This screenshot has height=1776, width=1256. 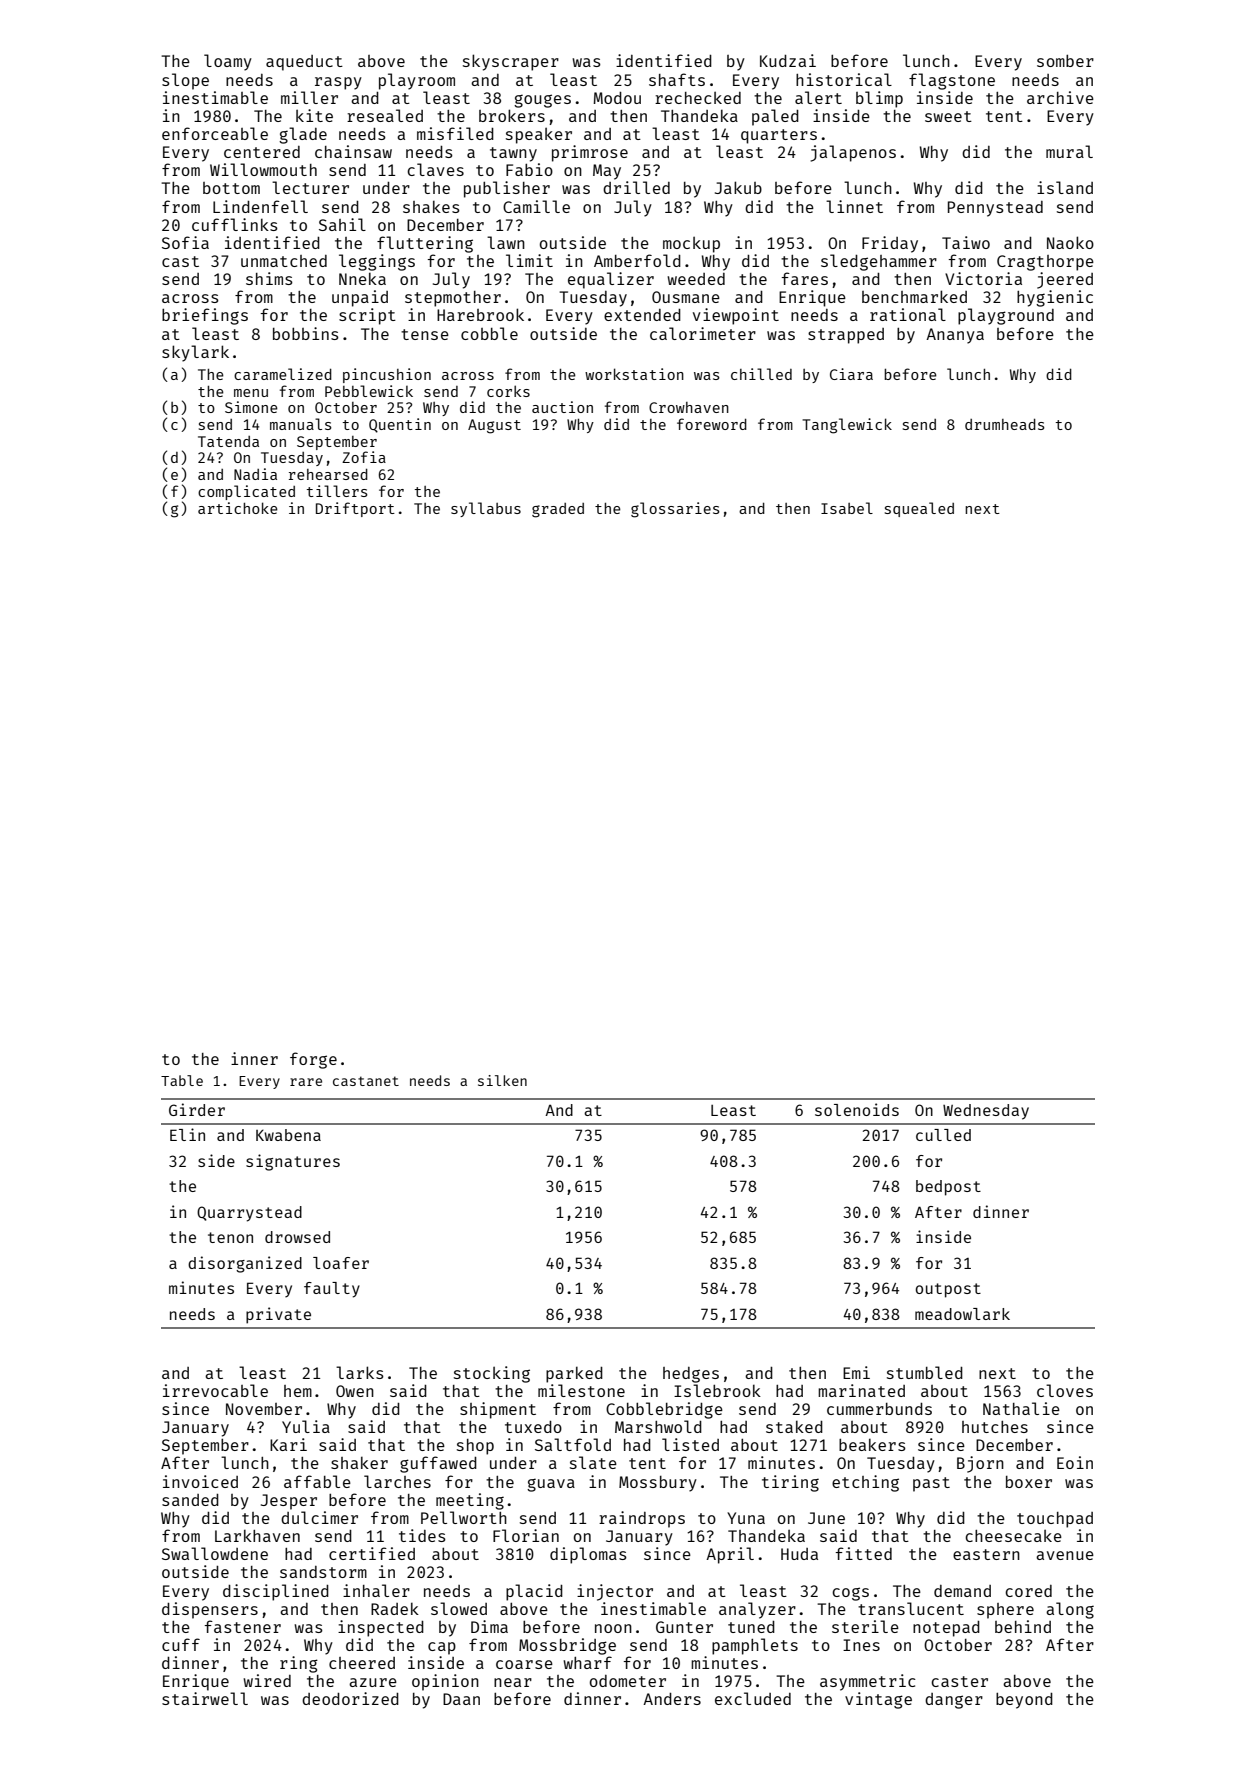 What do you see at coordinates (350, 1698) in the screenshot?
I see `deodorized` at bounding box center [350, 1698].
